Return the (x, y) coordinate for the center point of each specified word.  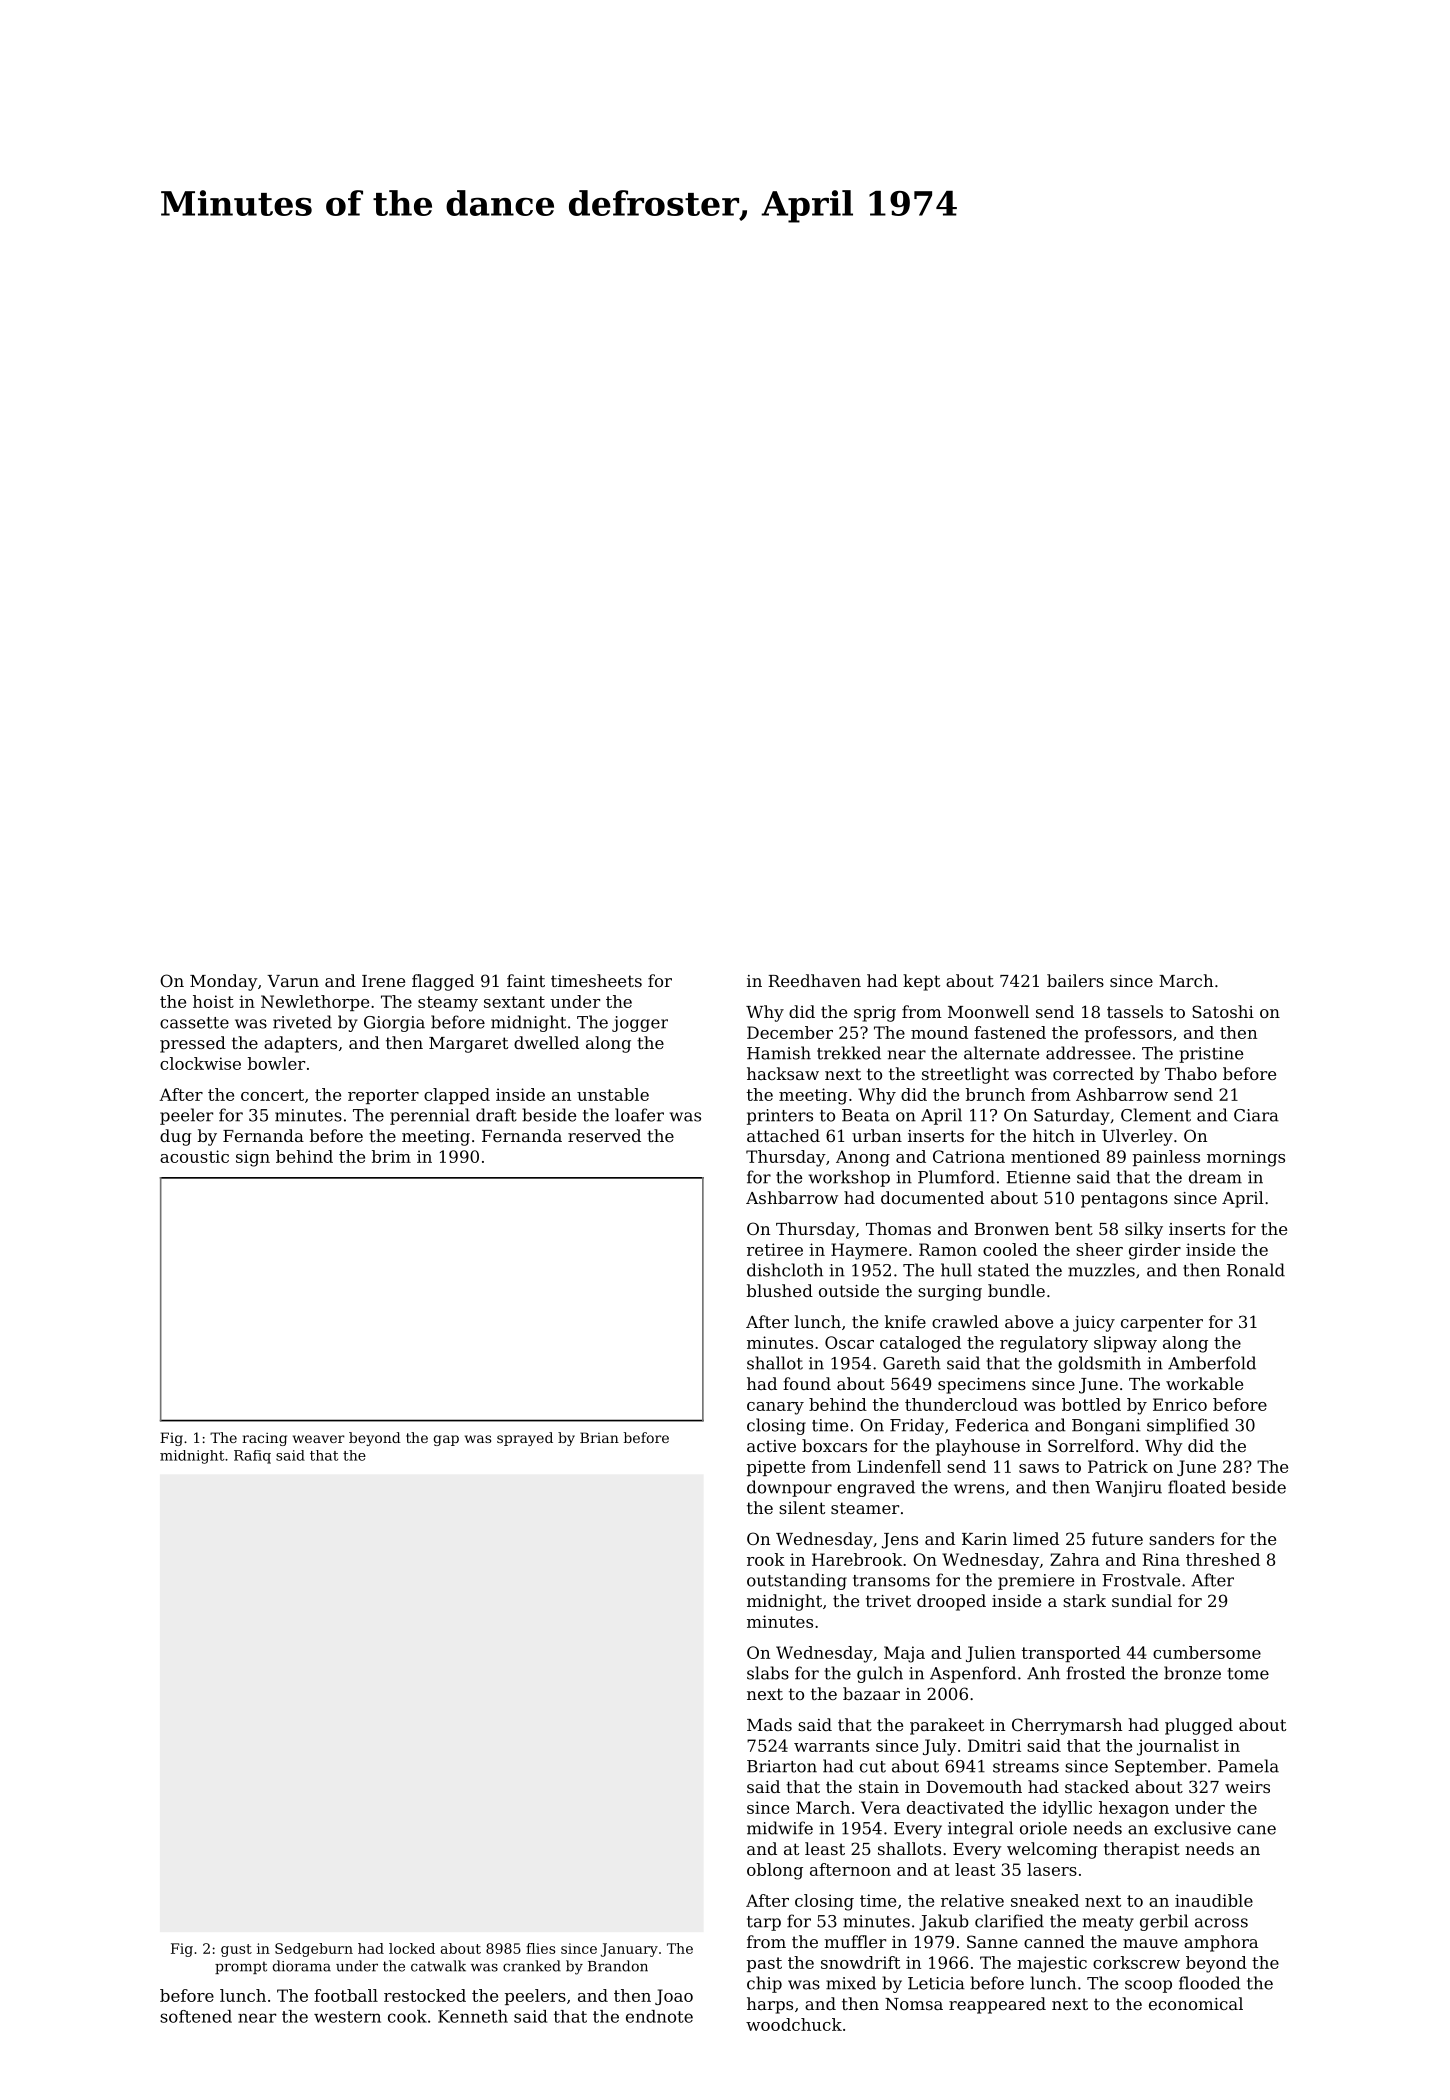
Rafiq (252, 1457)
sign (253, 1158)
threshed (1223, 1559)
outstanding (797, 1581)
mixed (851, 1983)
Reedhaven (814, 980)
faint (526, 980)
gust (236, 1950)
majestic (1052, 1964)
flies (540, 1948)
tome (1248, 1674)
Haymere (869, 1251)
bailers (1075, 980)
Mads (769, 1724)
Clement (1156, 1115)
